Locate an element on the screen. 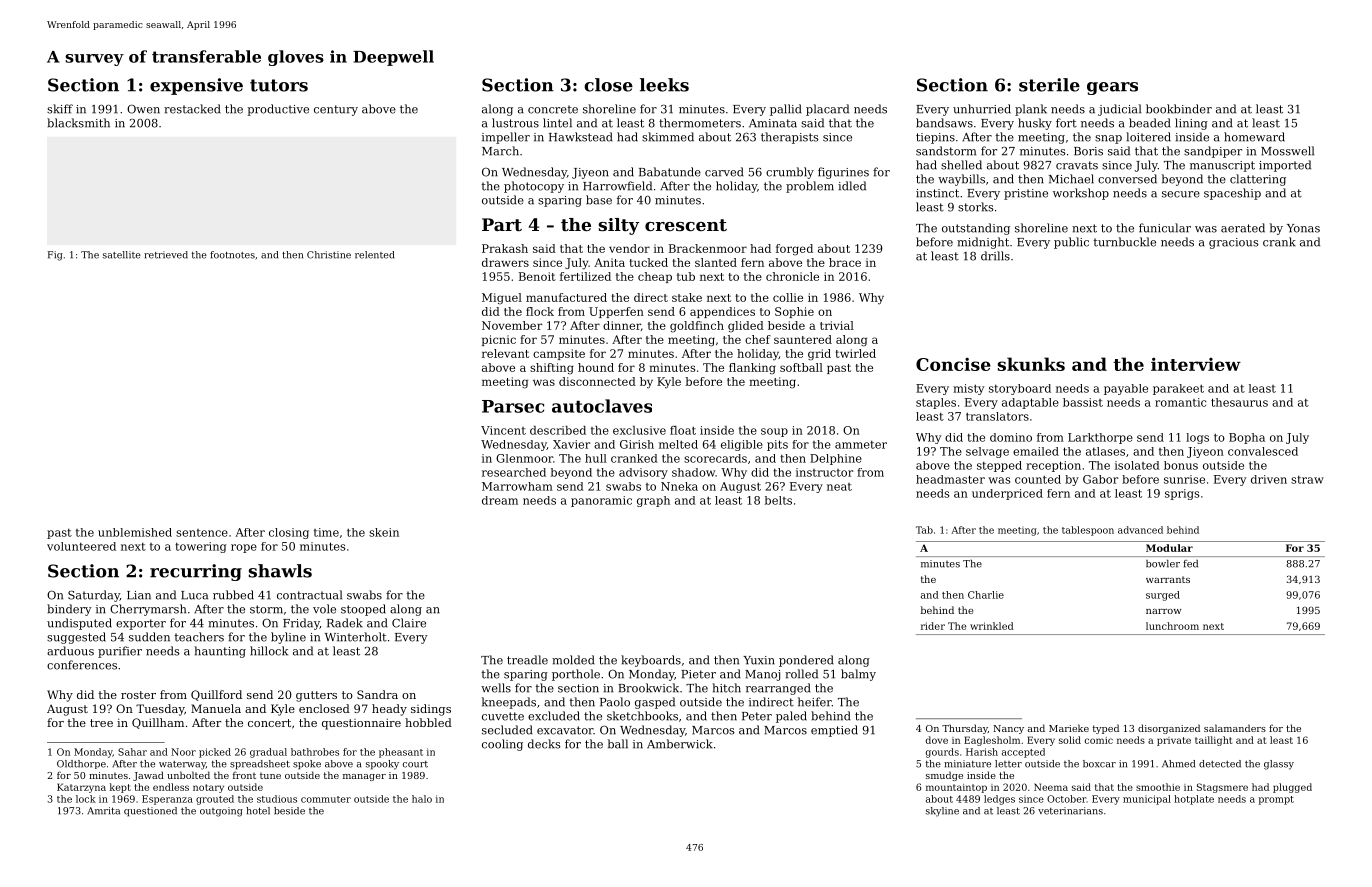 This screenshot has width=1372, height=887. figurines is located at coordinates (843, 173).
